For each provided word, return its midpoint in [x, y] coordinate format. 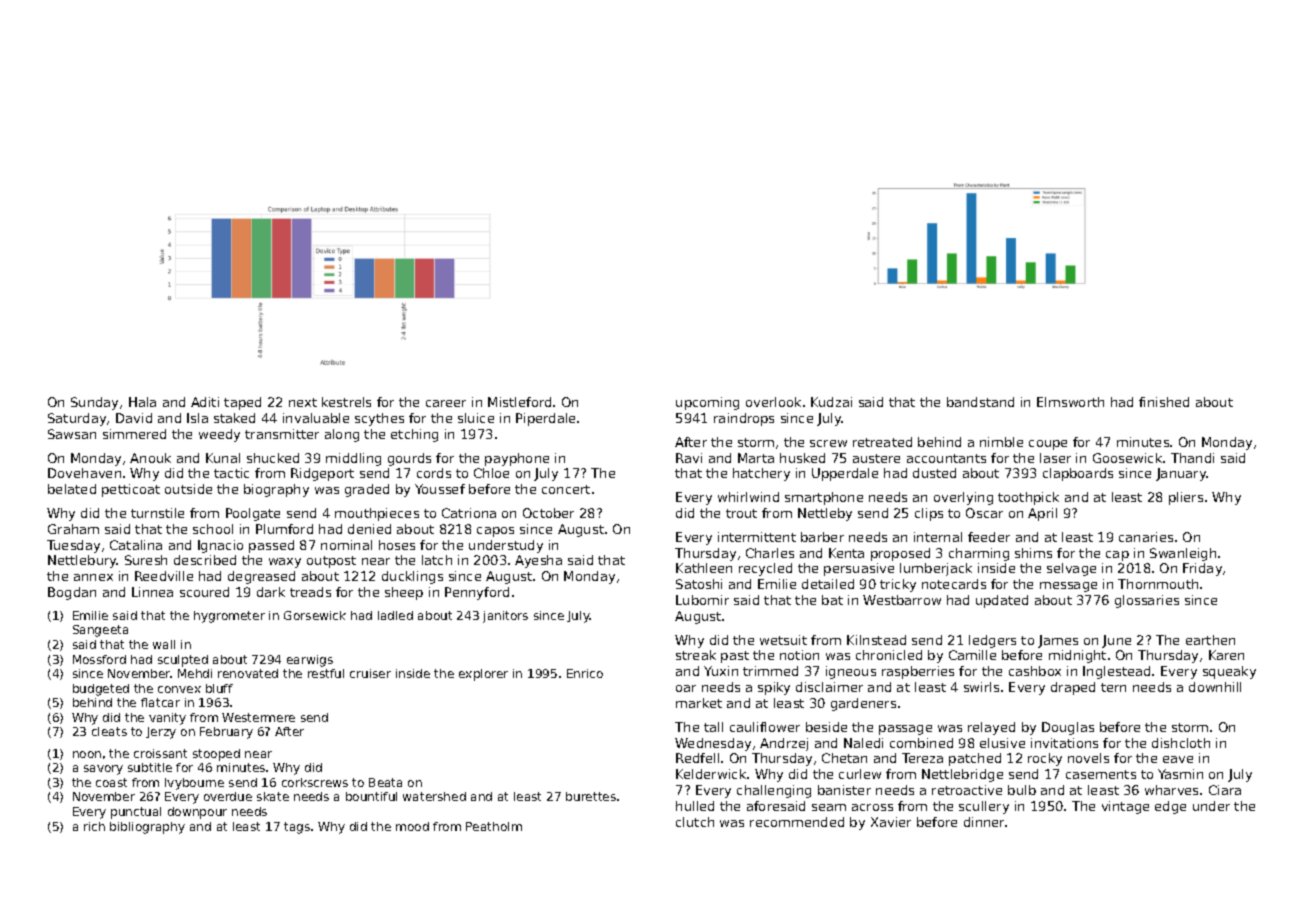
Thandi [1192, 458]
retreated [882, 442]
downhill [1215, 687]
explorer [483, 675]
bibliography [147, 828]
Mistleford [519, 402]
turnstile [157, 513]
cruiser [370, 673]
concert [566, 489]
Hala [142, 402]
